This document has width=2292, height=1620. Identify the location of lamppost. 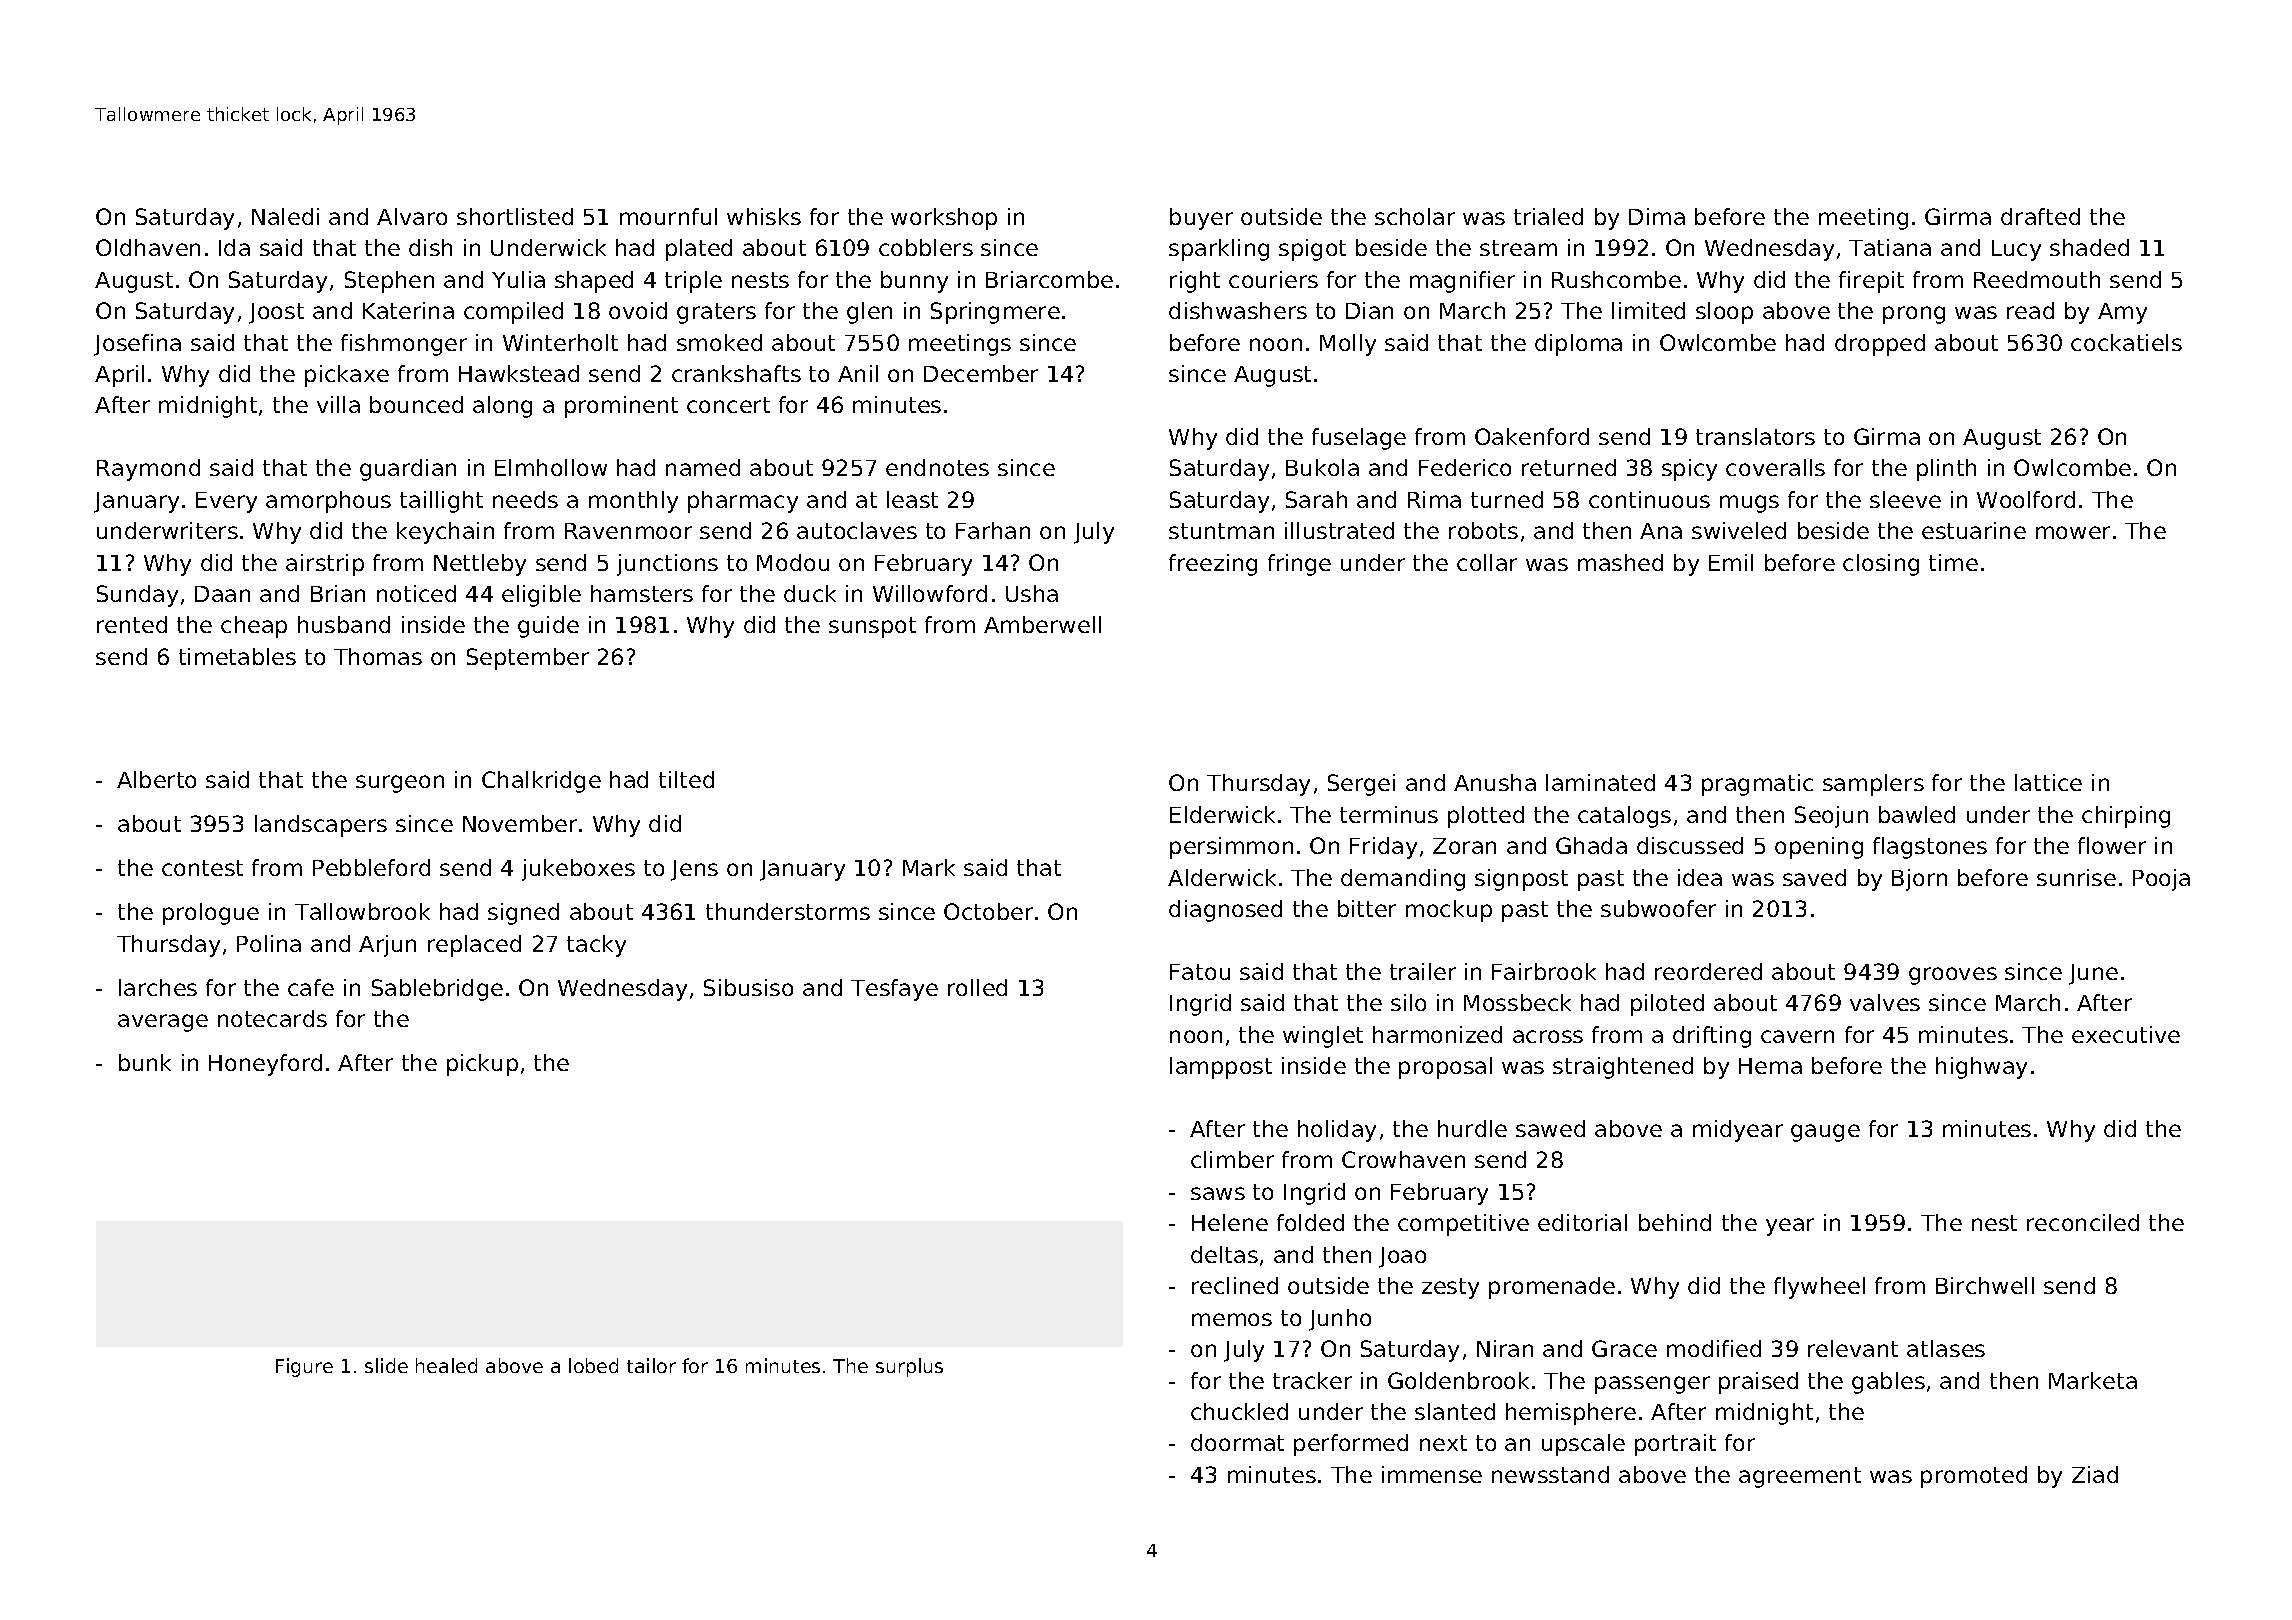
(1221, 1068).
